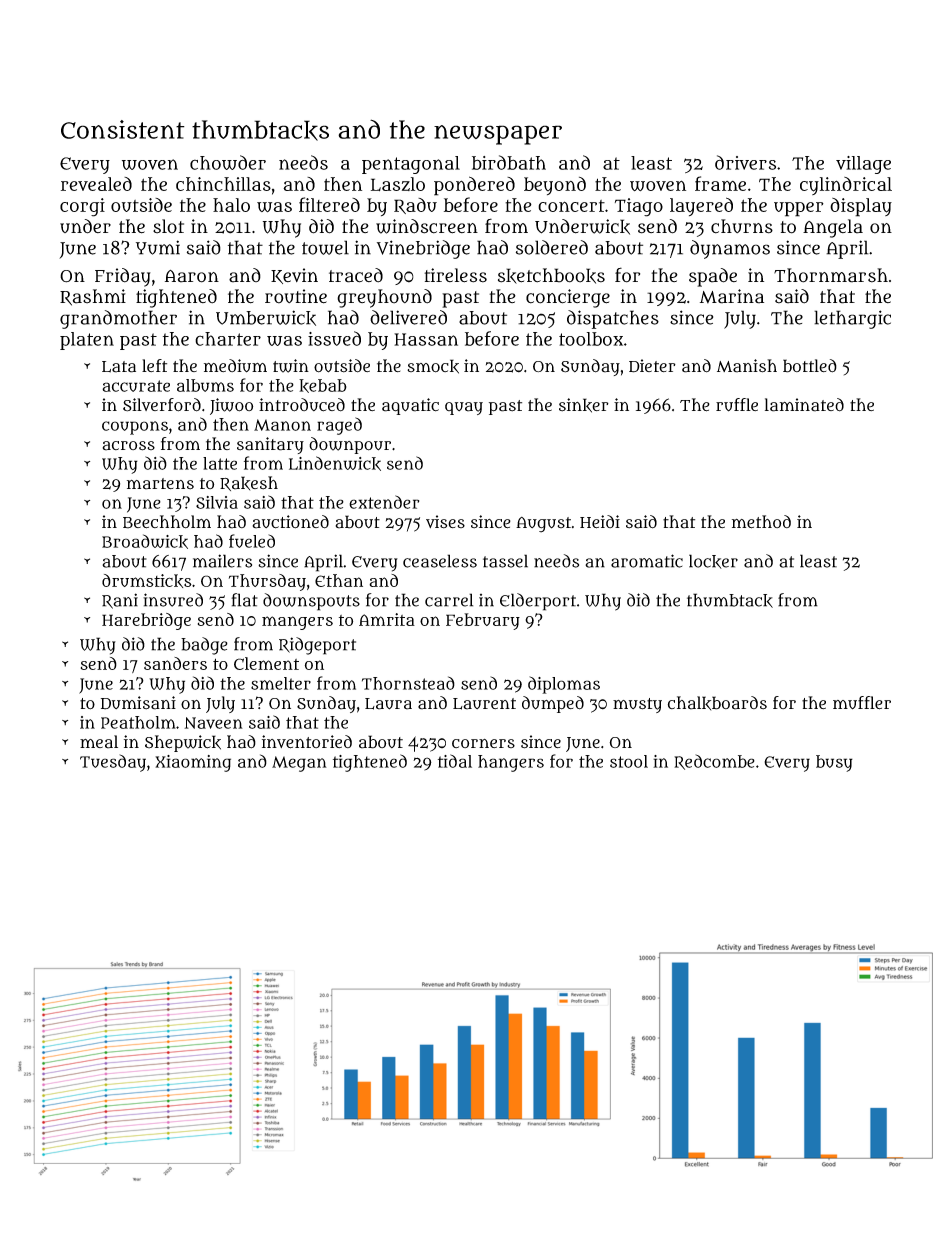  I want to click on Rashmi, so click(93, 297).
